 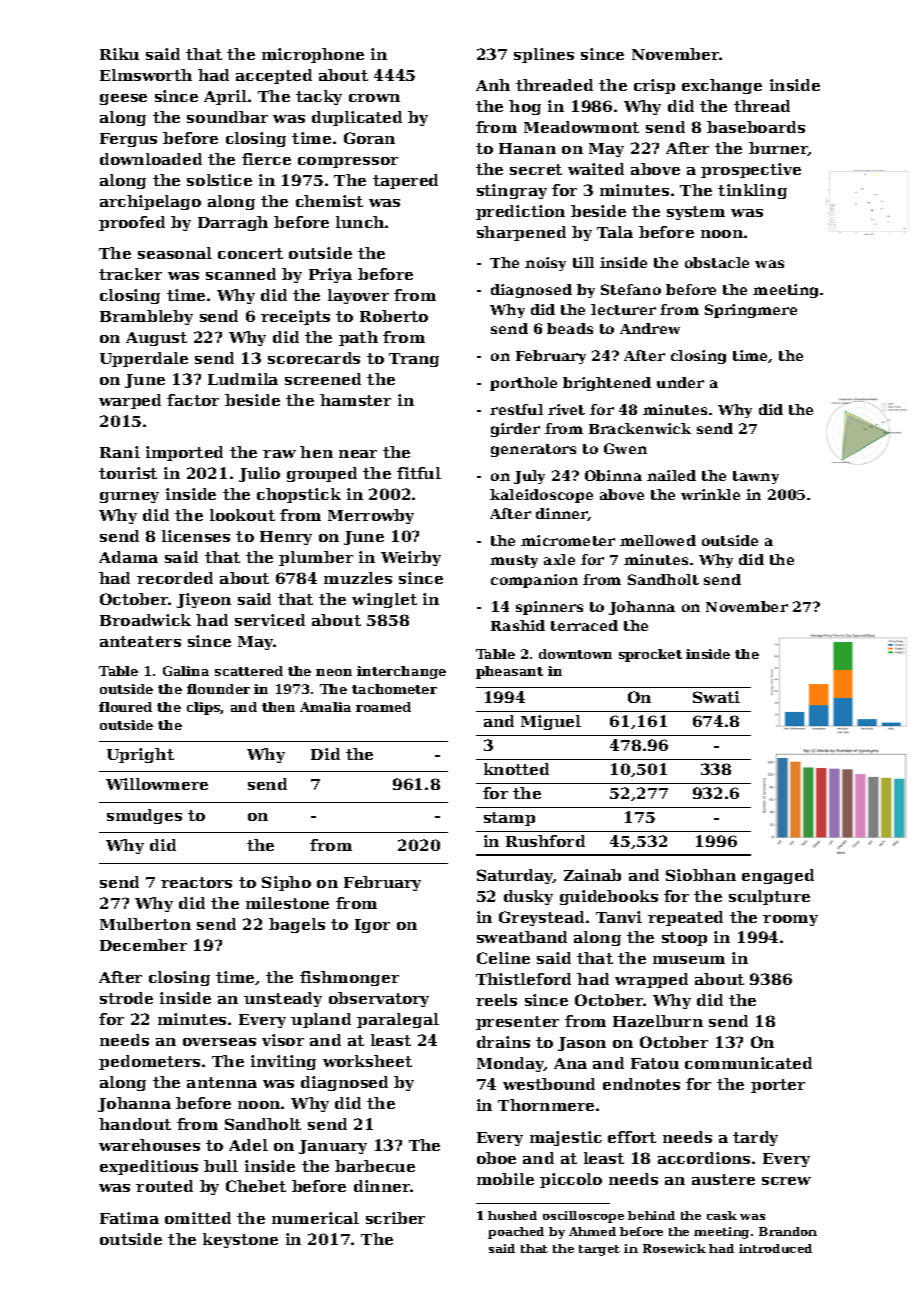 I want to click on paralegal, so click(x=398, y=1020).
